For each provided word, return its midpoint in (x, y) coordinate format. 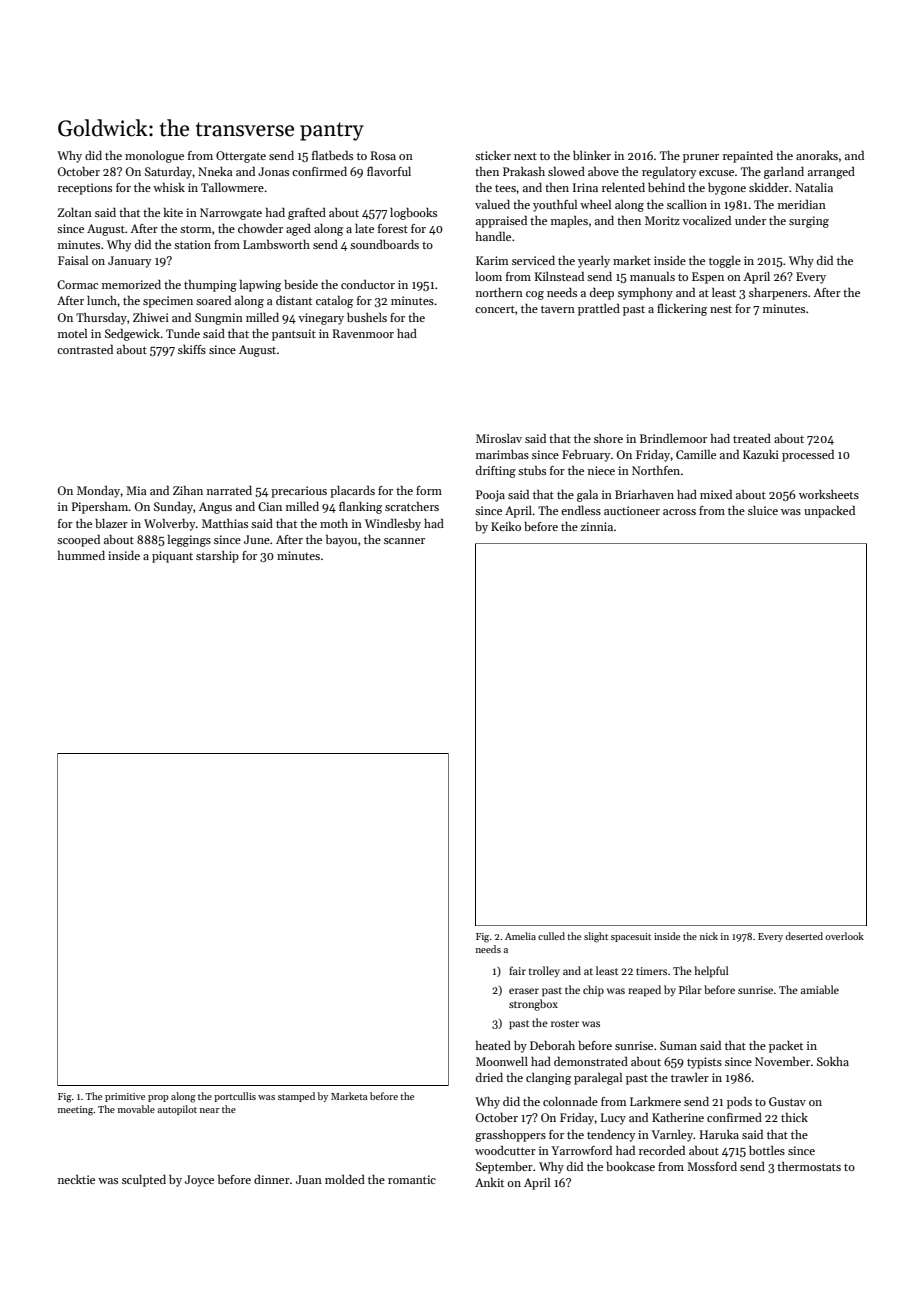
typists (704, 1063)
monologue (154, 157)
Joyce (199, 1181)
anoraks (817, 155)
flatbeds (332, 155)
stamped (296, 1097)
